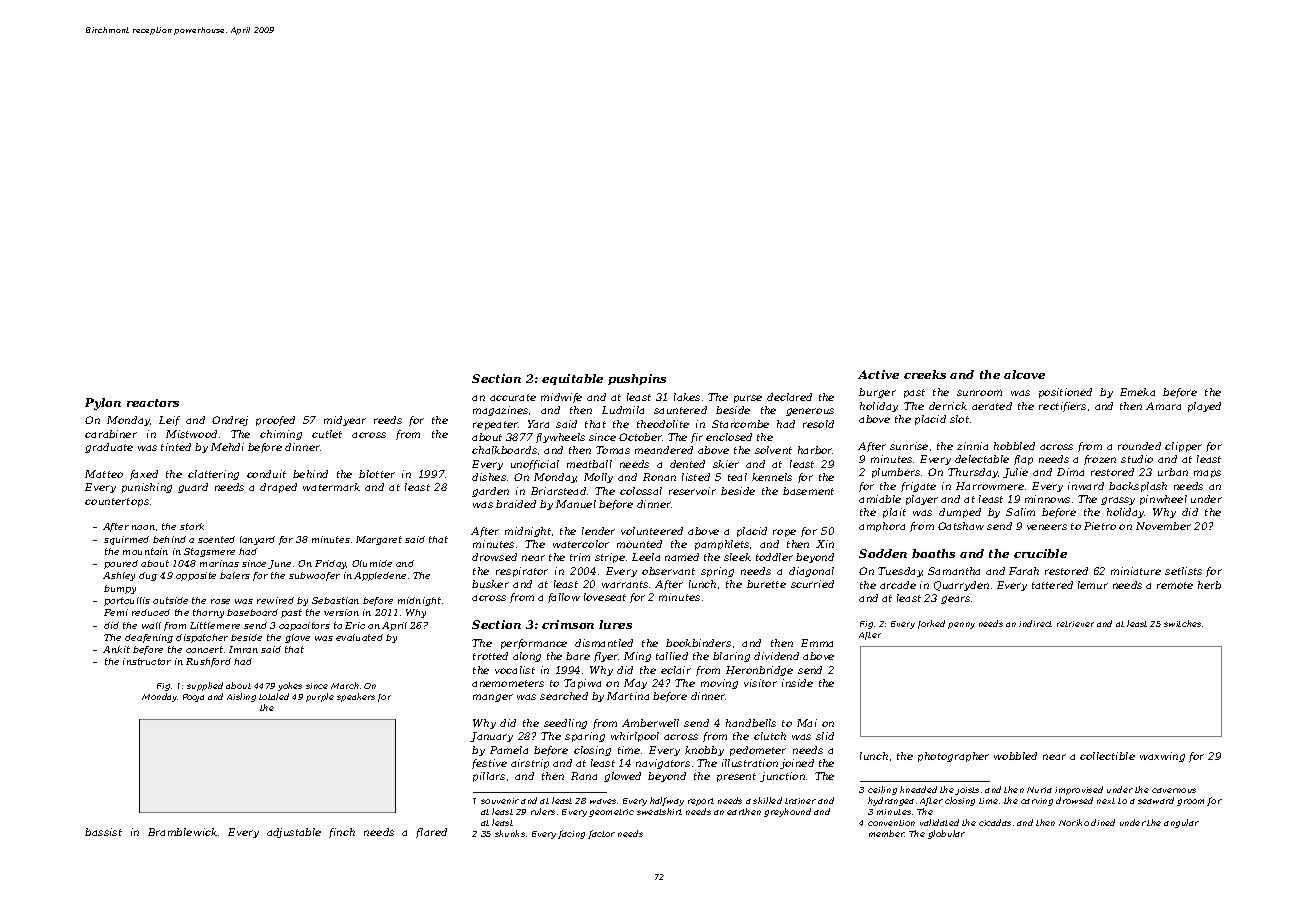 This screenshot has width=1308, height=924. Describe the element at coordinates (153, 403) in the screenshot. I see `reactors` at that location.
